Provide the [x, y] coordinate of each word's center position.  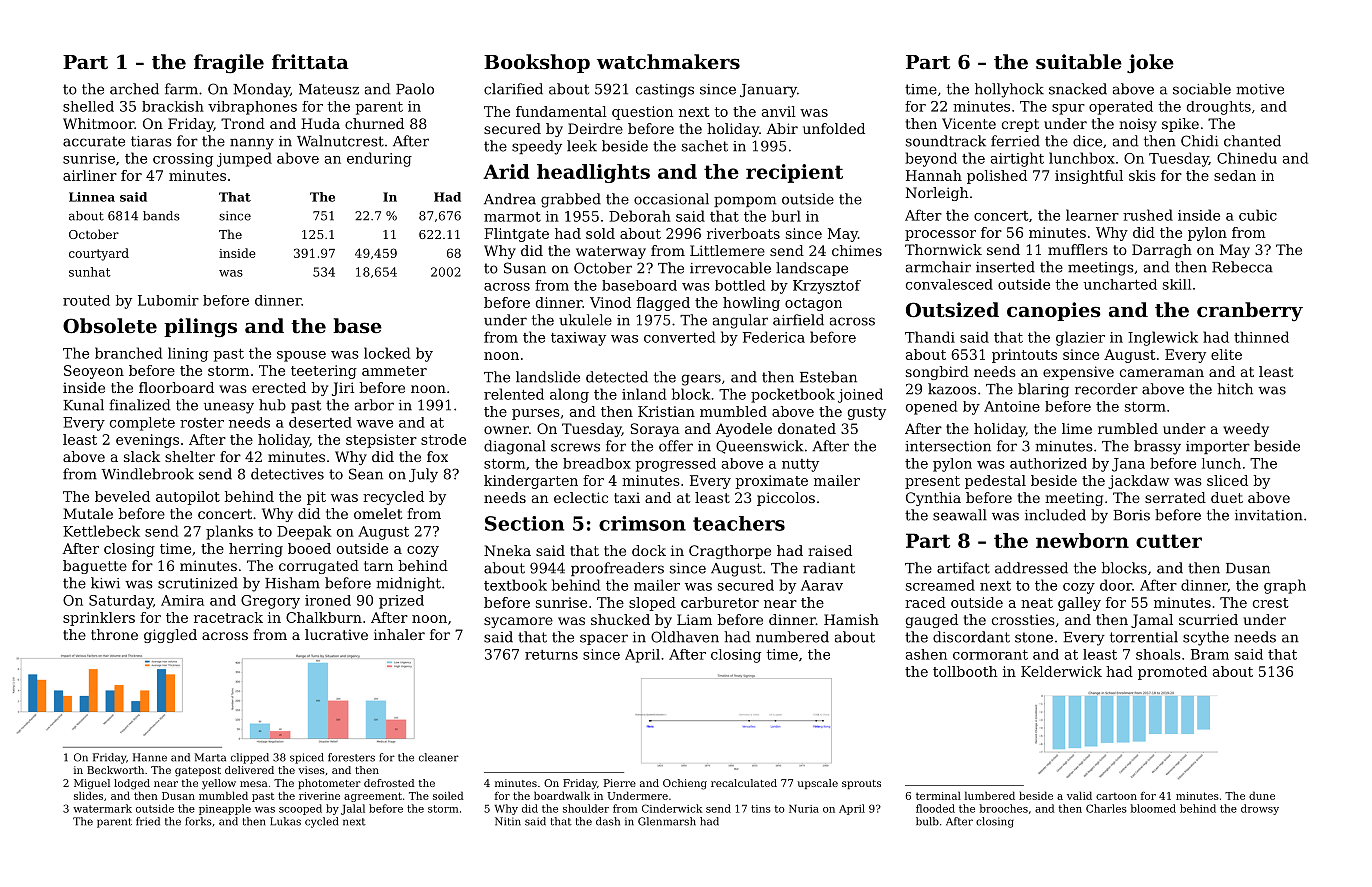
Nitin [508, 821]
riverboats [743, 233]
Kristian [666, 411]
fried [148, 821]
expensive [1078, 373]
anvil [779, 111]
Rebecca [1242, 267]
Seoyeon [94, 372]
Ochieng [685, 784]
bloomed [1153, 808]
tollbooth [965, 671]
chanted [1252, 141]
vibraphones [252, 108]
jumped [244, 159]
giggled [170, 636]
